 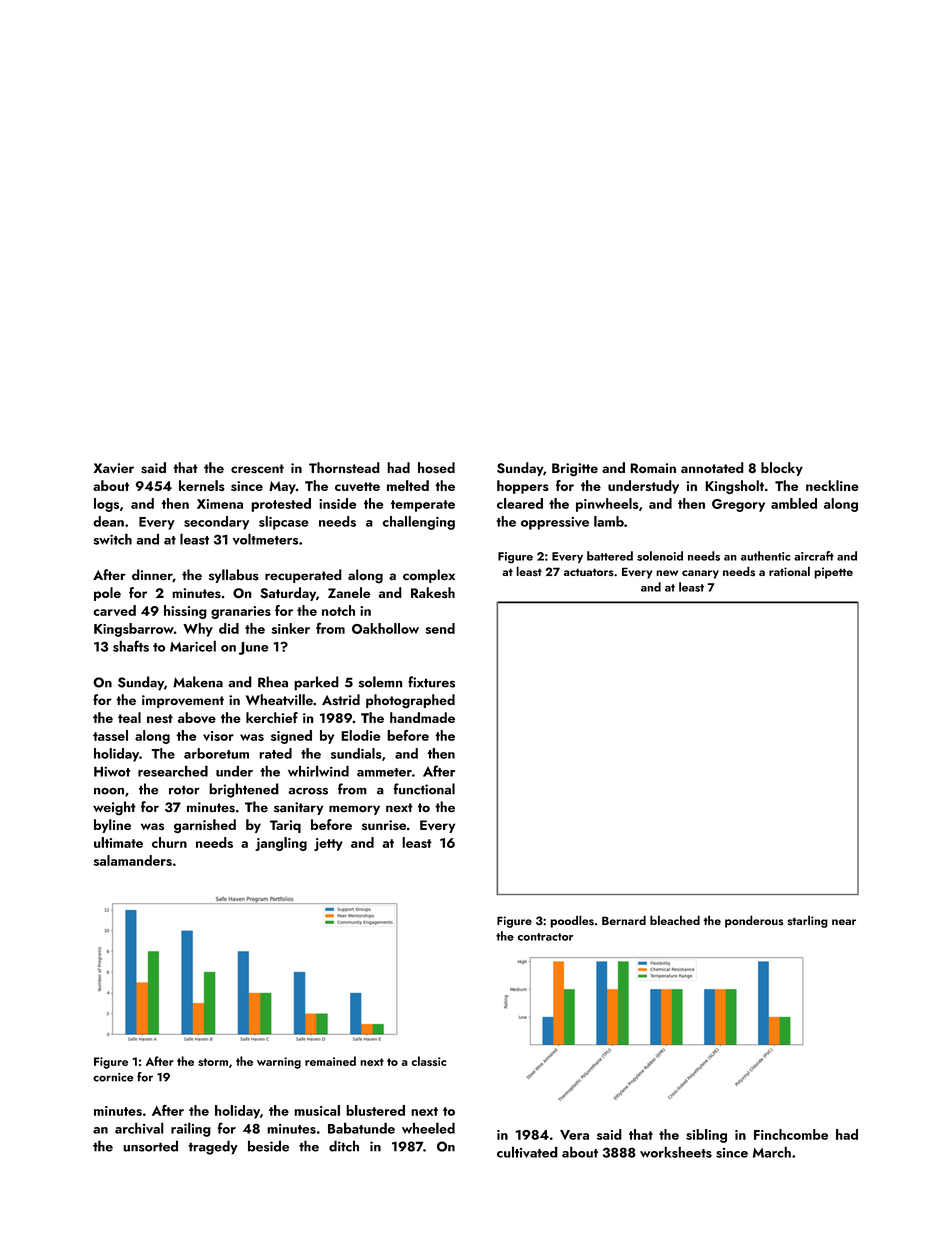 I want to click on ammeter, so click(x=384, y=772).
